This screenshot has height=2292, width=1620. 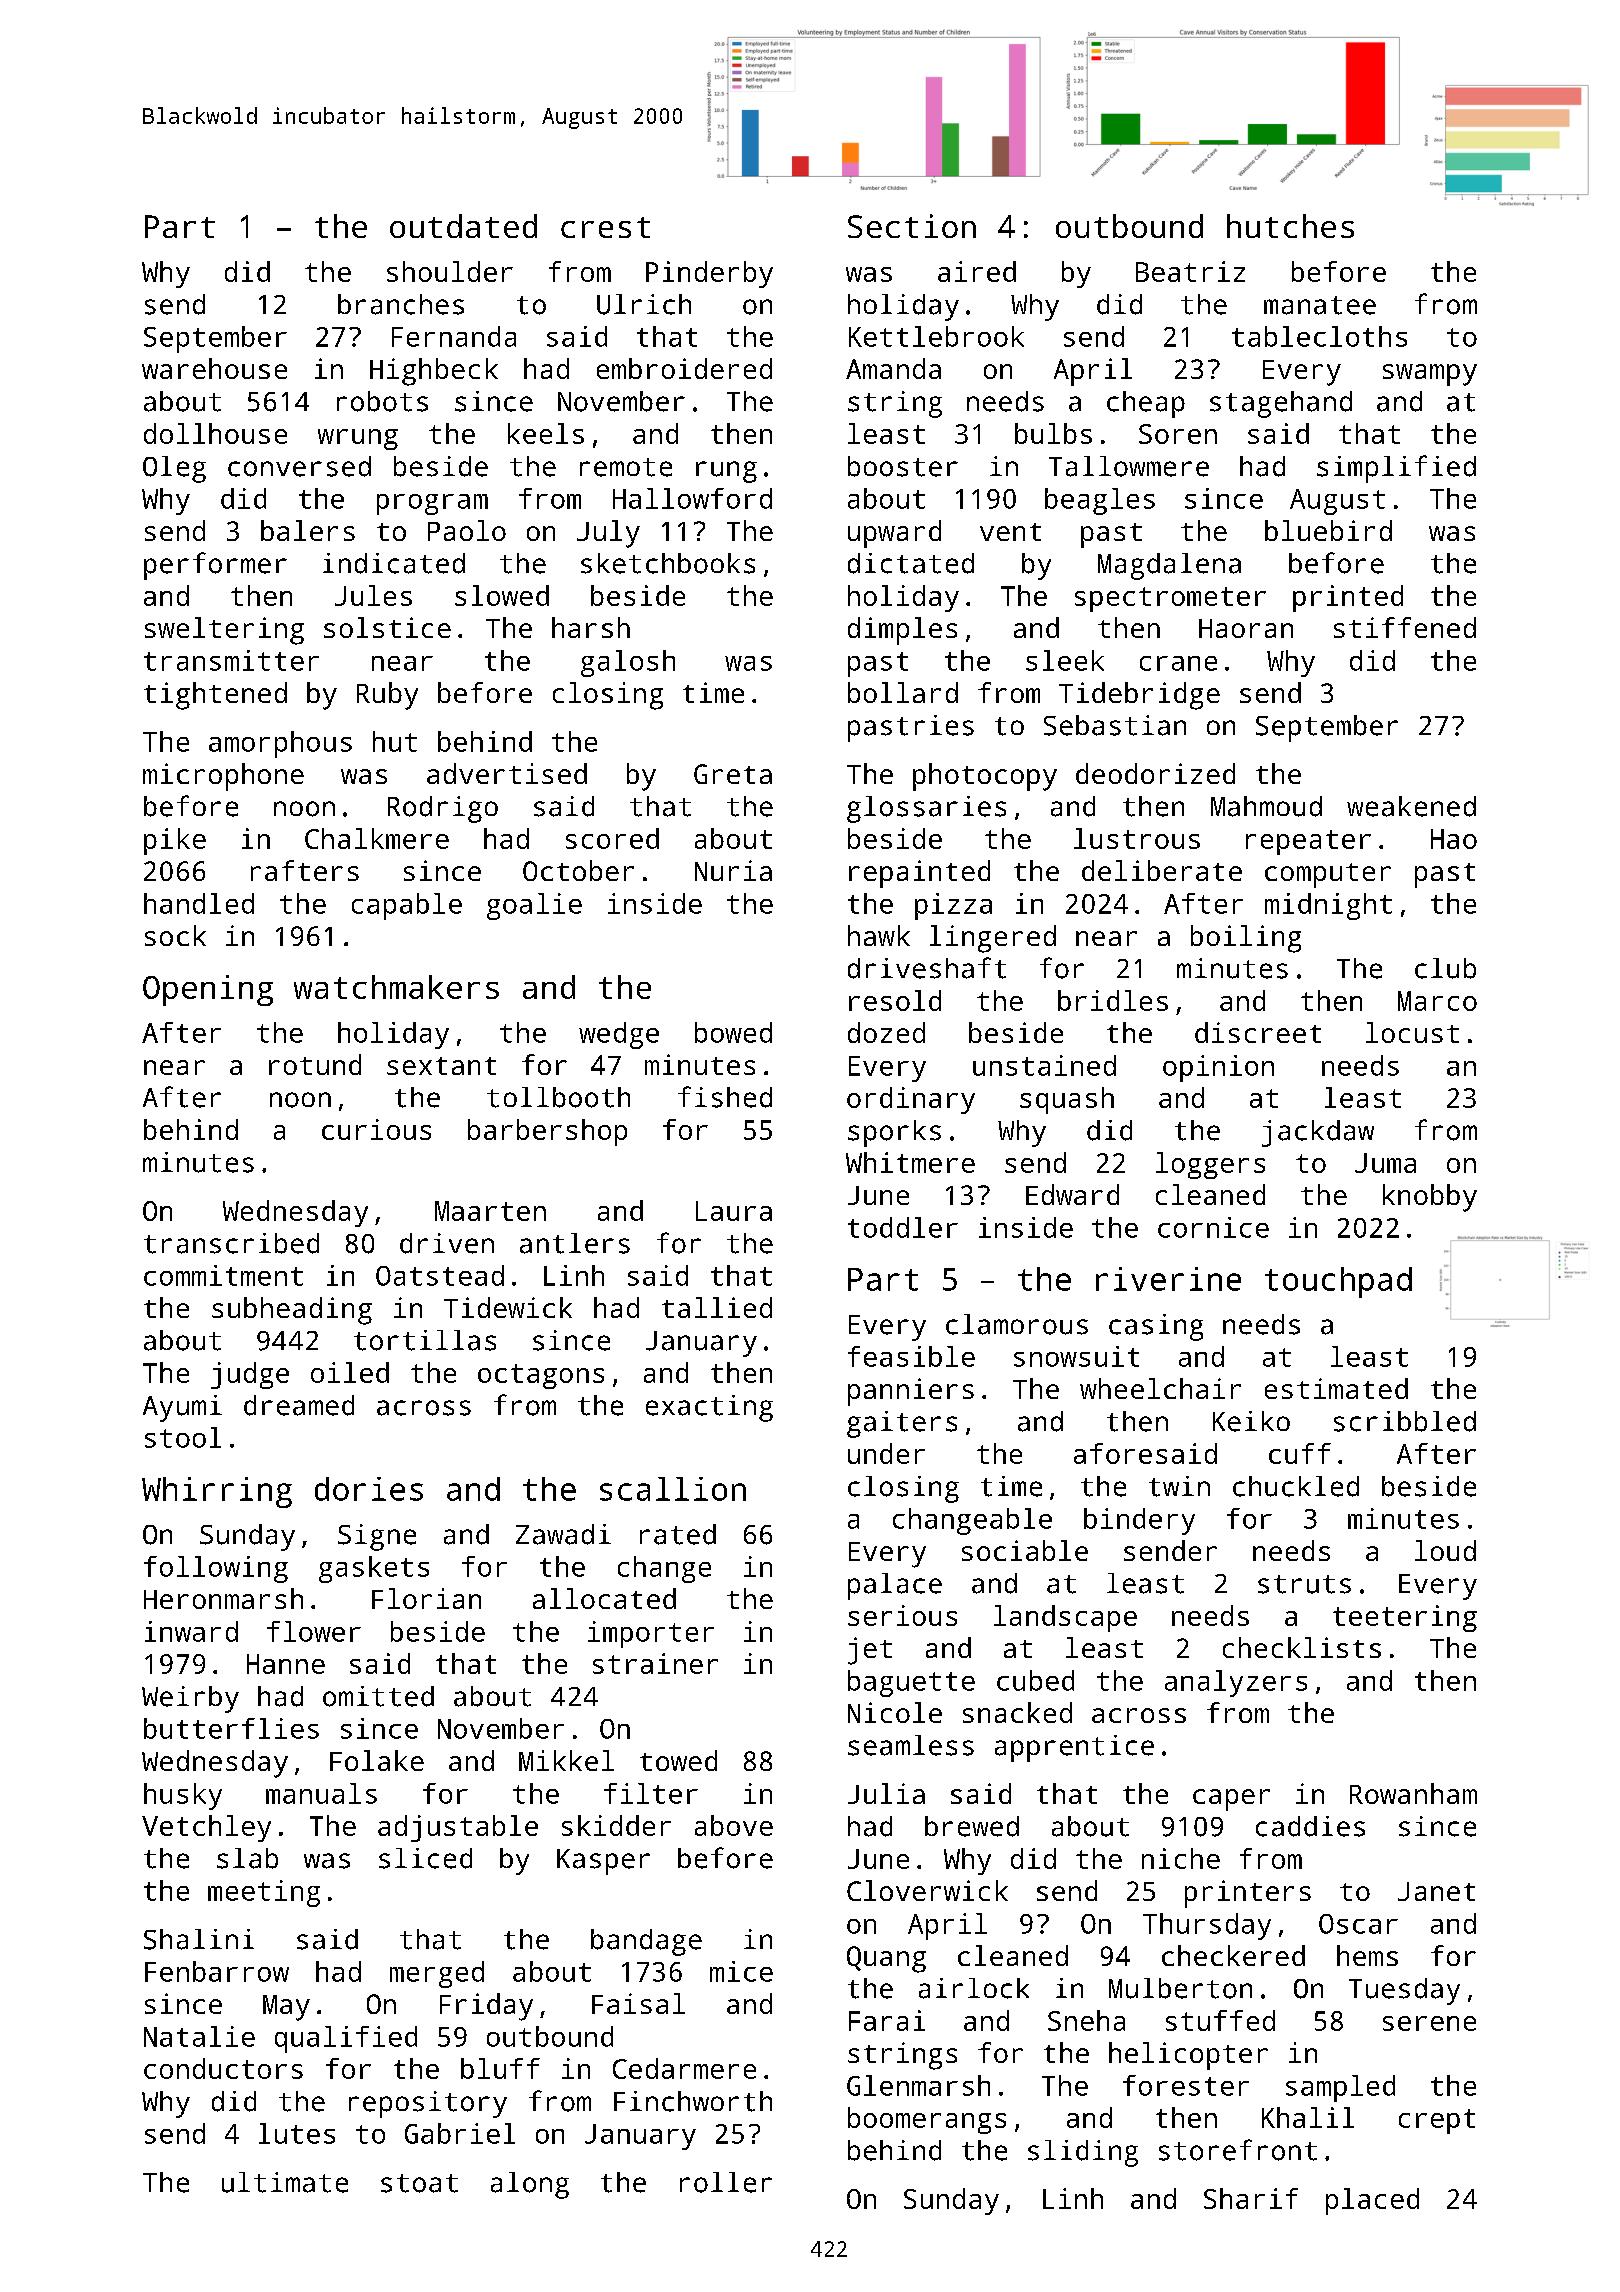 I want to click on Mahmoud, so click(x=1266, y=806).
